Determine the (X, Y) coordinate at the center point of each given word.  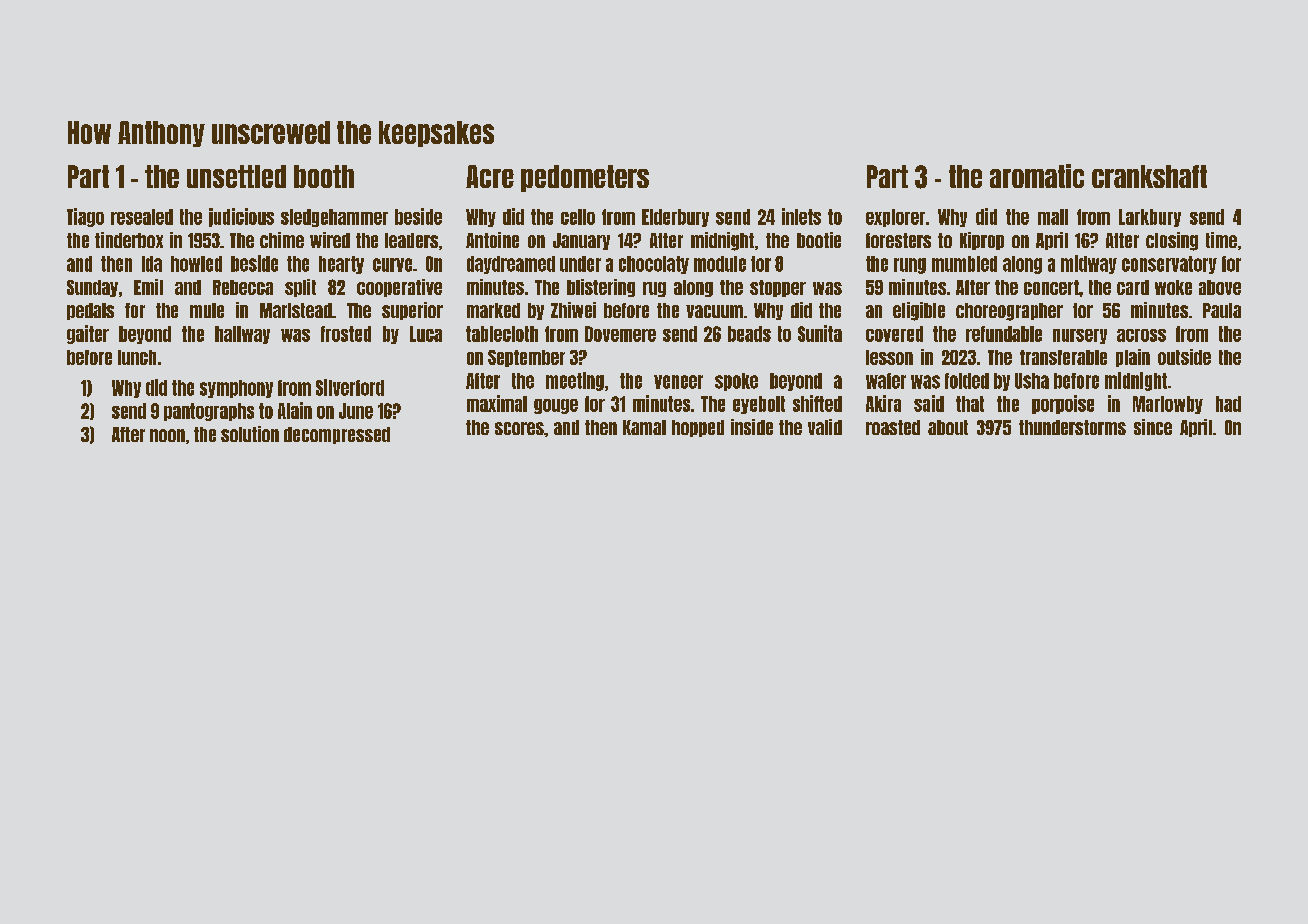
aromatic (1037, 176)
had (1228, 404)
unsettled (236, 176)
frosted (346, 334)
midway (1089, 264)
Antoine (492, 240)
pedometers (585, 178)
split (300, 288)
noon (167, 435)
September (526, 358)
